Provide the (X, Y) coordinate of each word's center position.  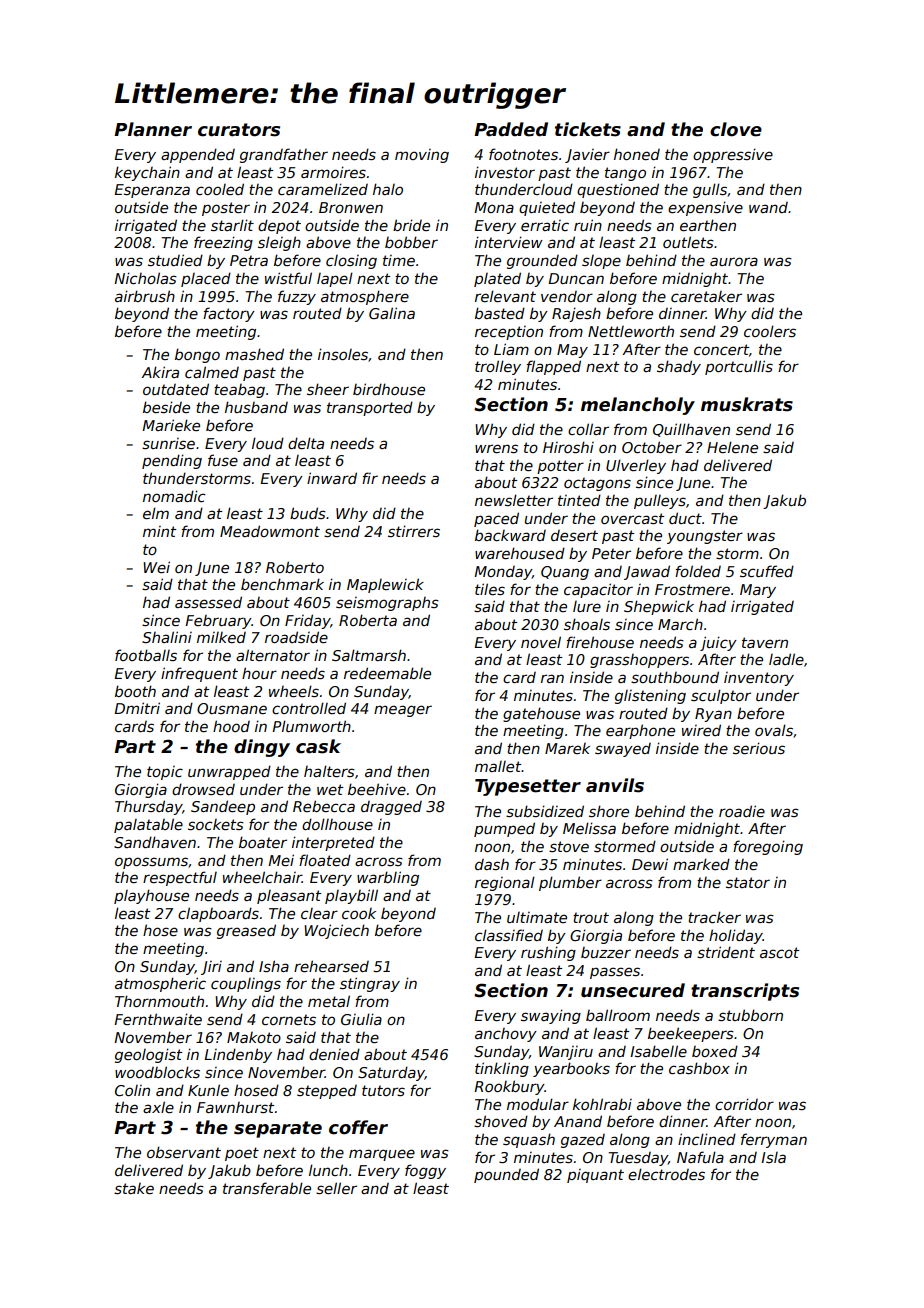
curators (239, 130)
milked (221, 637)
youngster (705, 537)
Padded (511, 129)
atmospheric (160, 984)
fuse (223, 460)
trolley (498, 367)
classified (509, 935)
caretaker (706, 296)
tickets (588, 129)
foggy (425, 1171)
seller (336, 1188)
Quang (565, 573)
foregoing (768, 847)
